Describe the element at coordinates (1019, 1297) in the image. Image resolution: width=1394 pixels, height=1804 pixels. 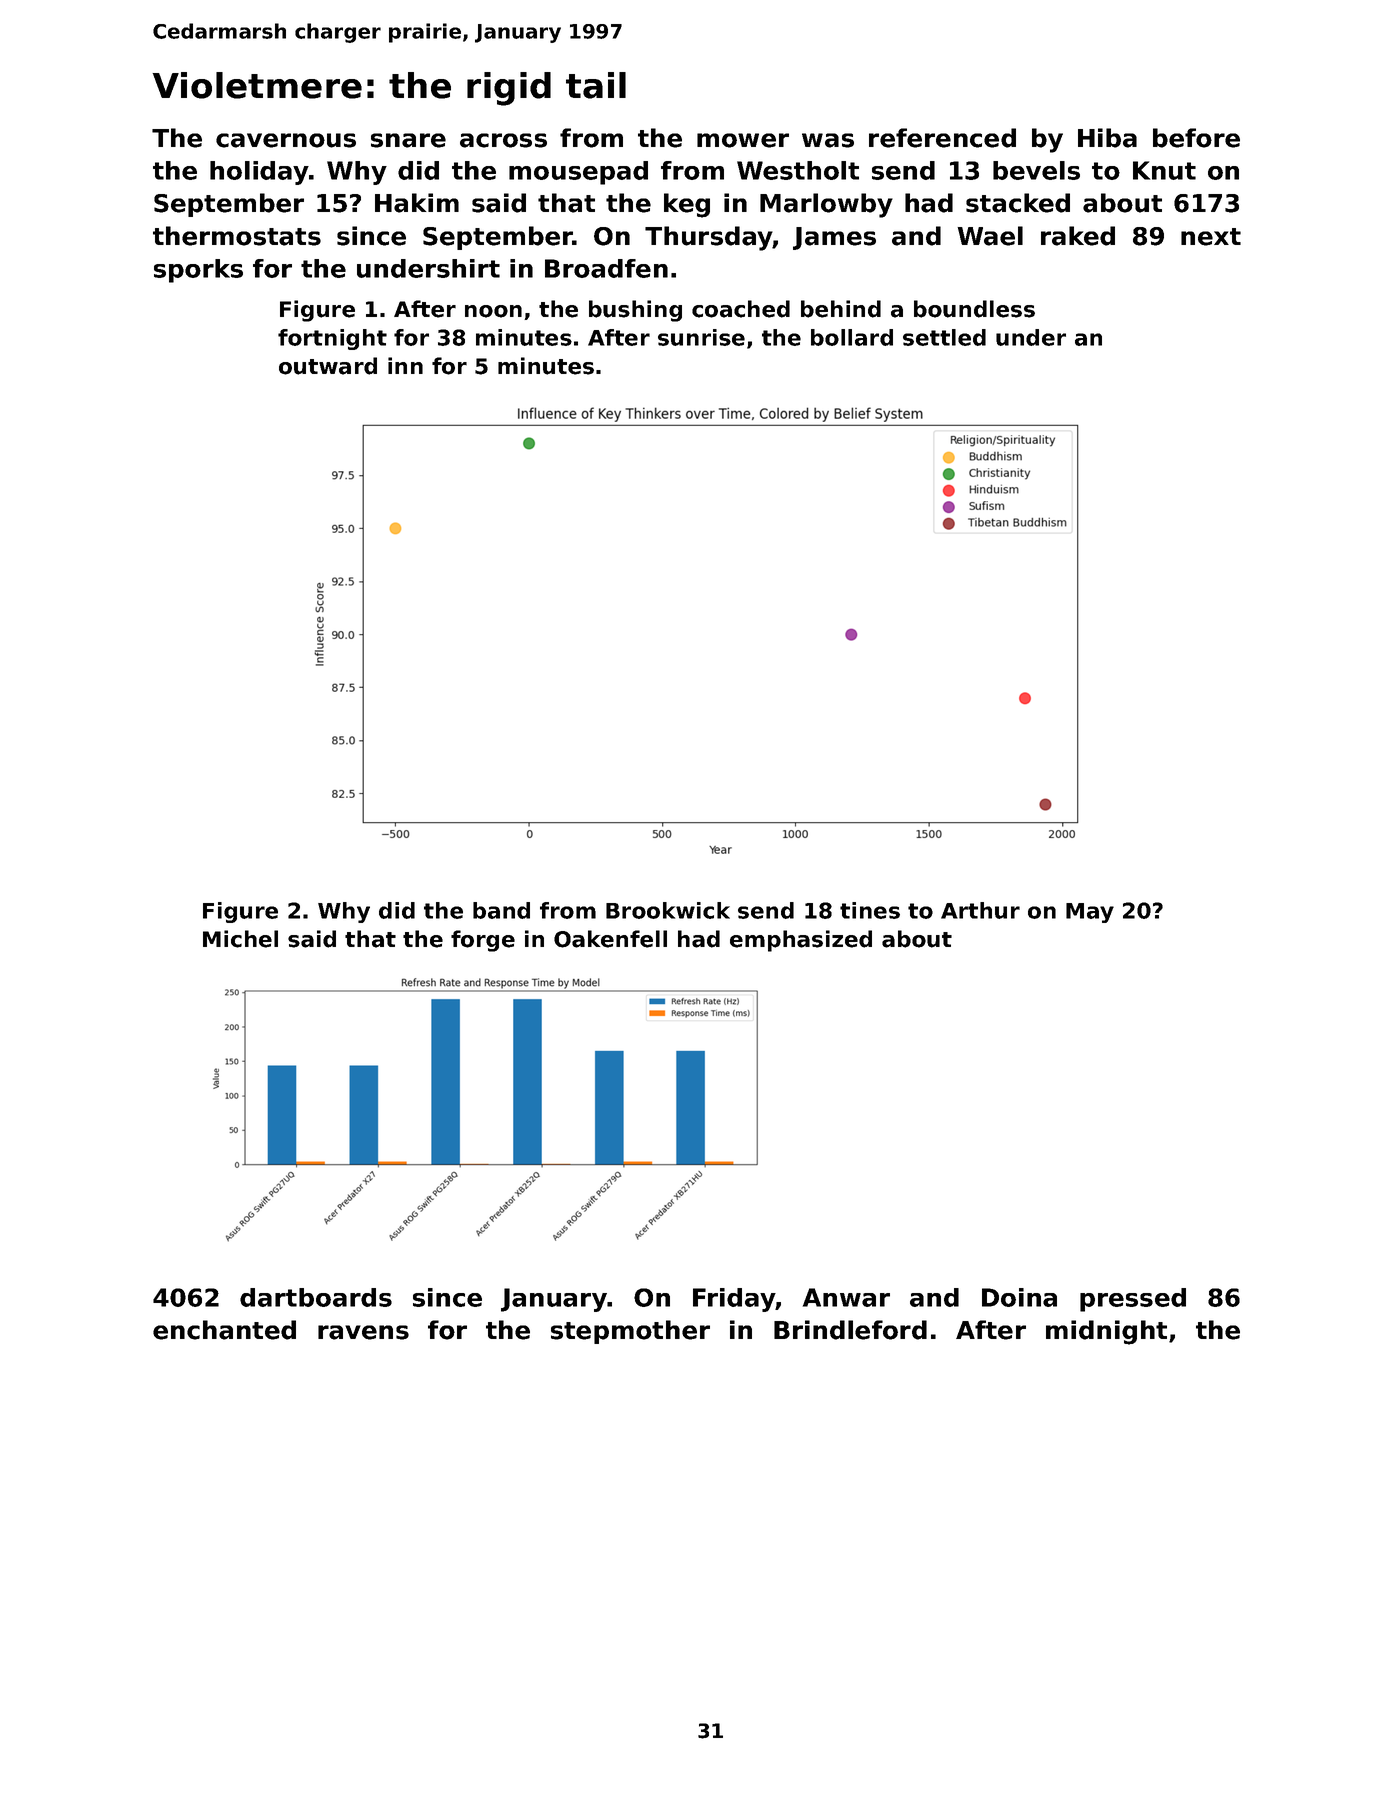
I see `Doina` at that location.
